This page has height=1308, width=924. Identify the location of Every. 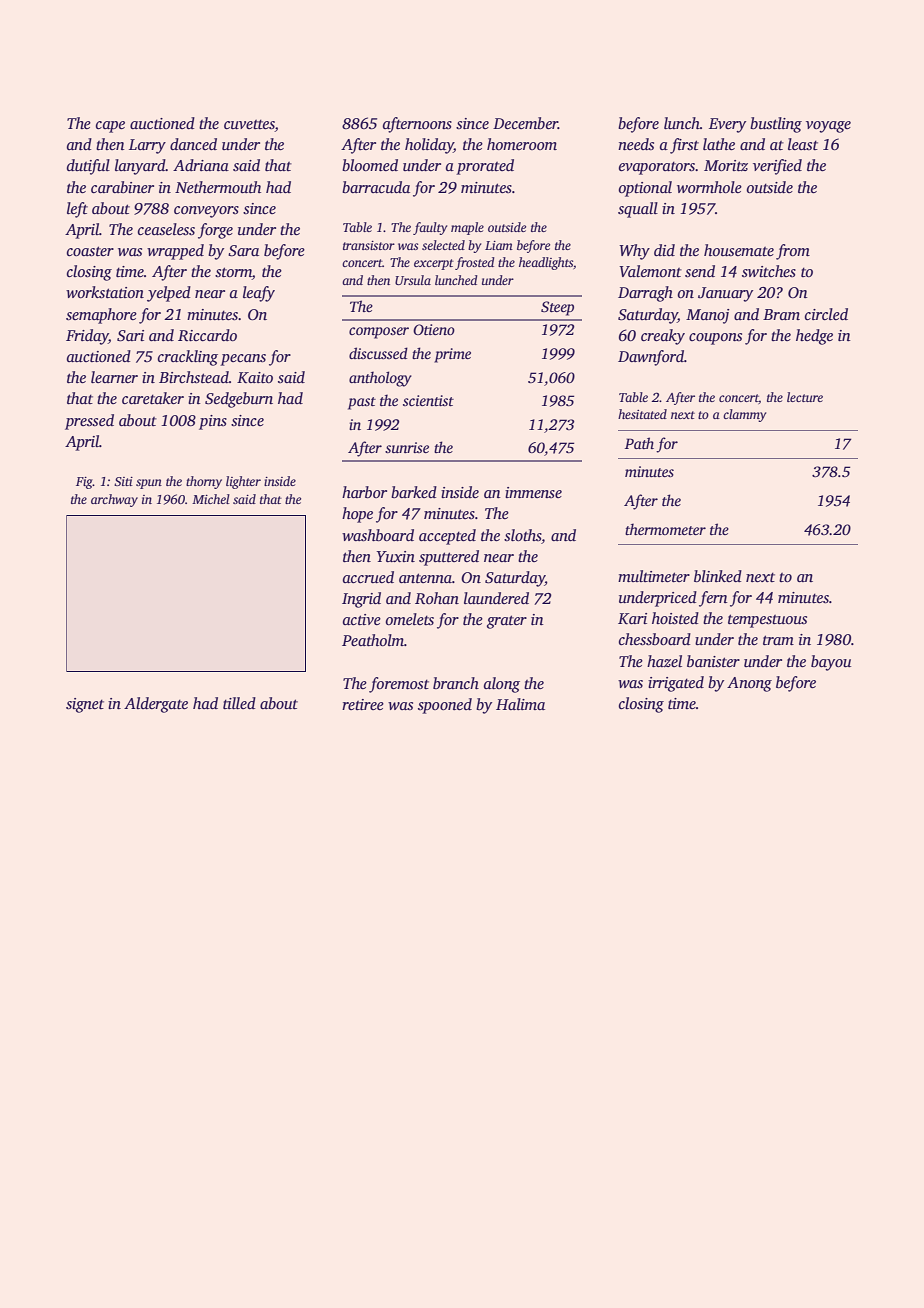
(727, 125).
